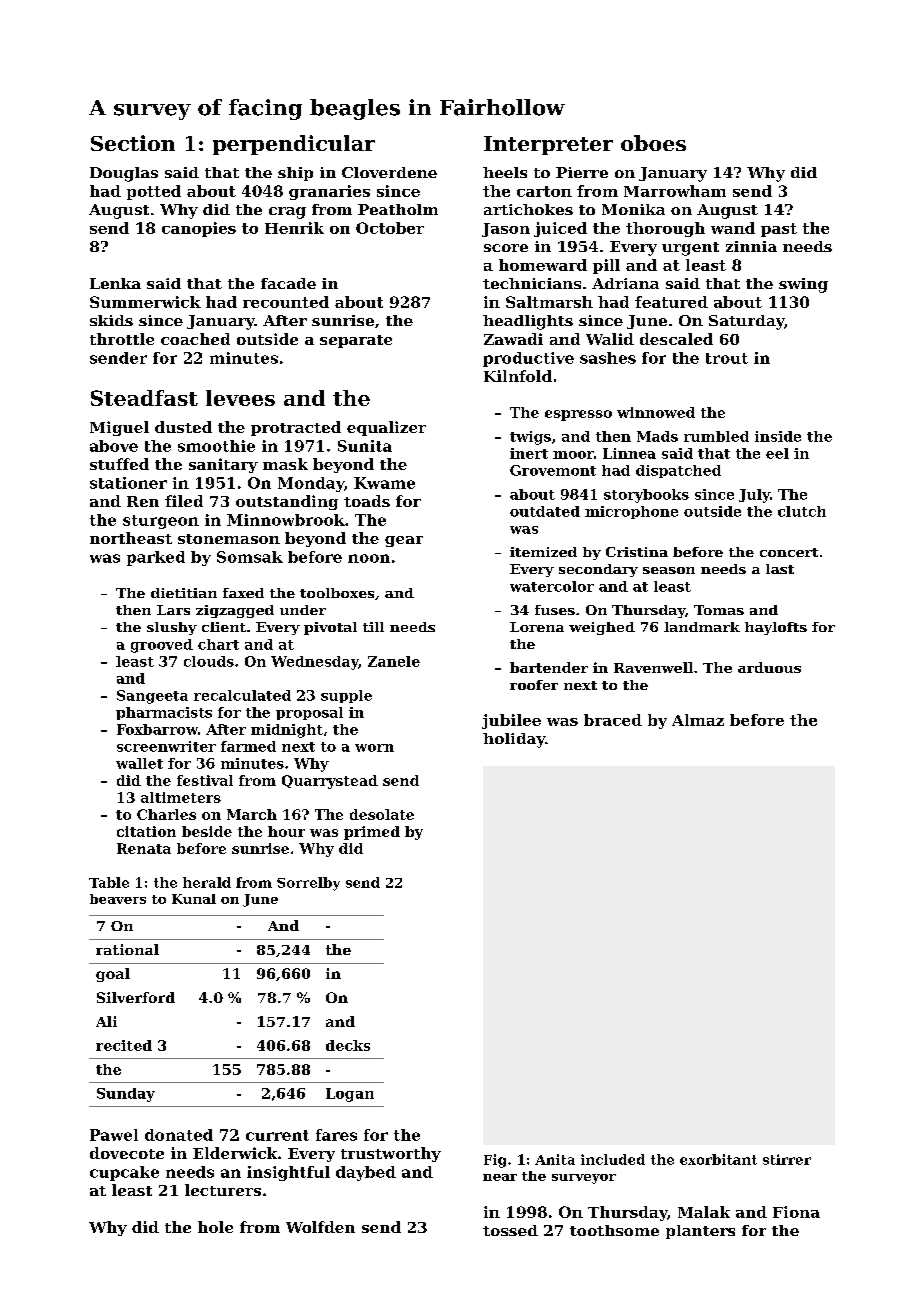  What do you see at coordinates (348, 1045) in the page?
I see `decks` at bounding box center [348, 1045].
